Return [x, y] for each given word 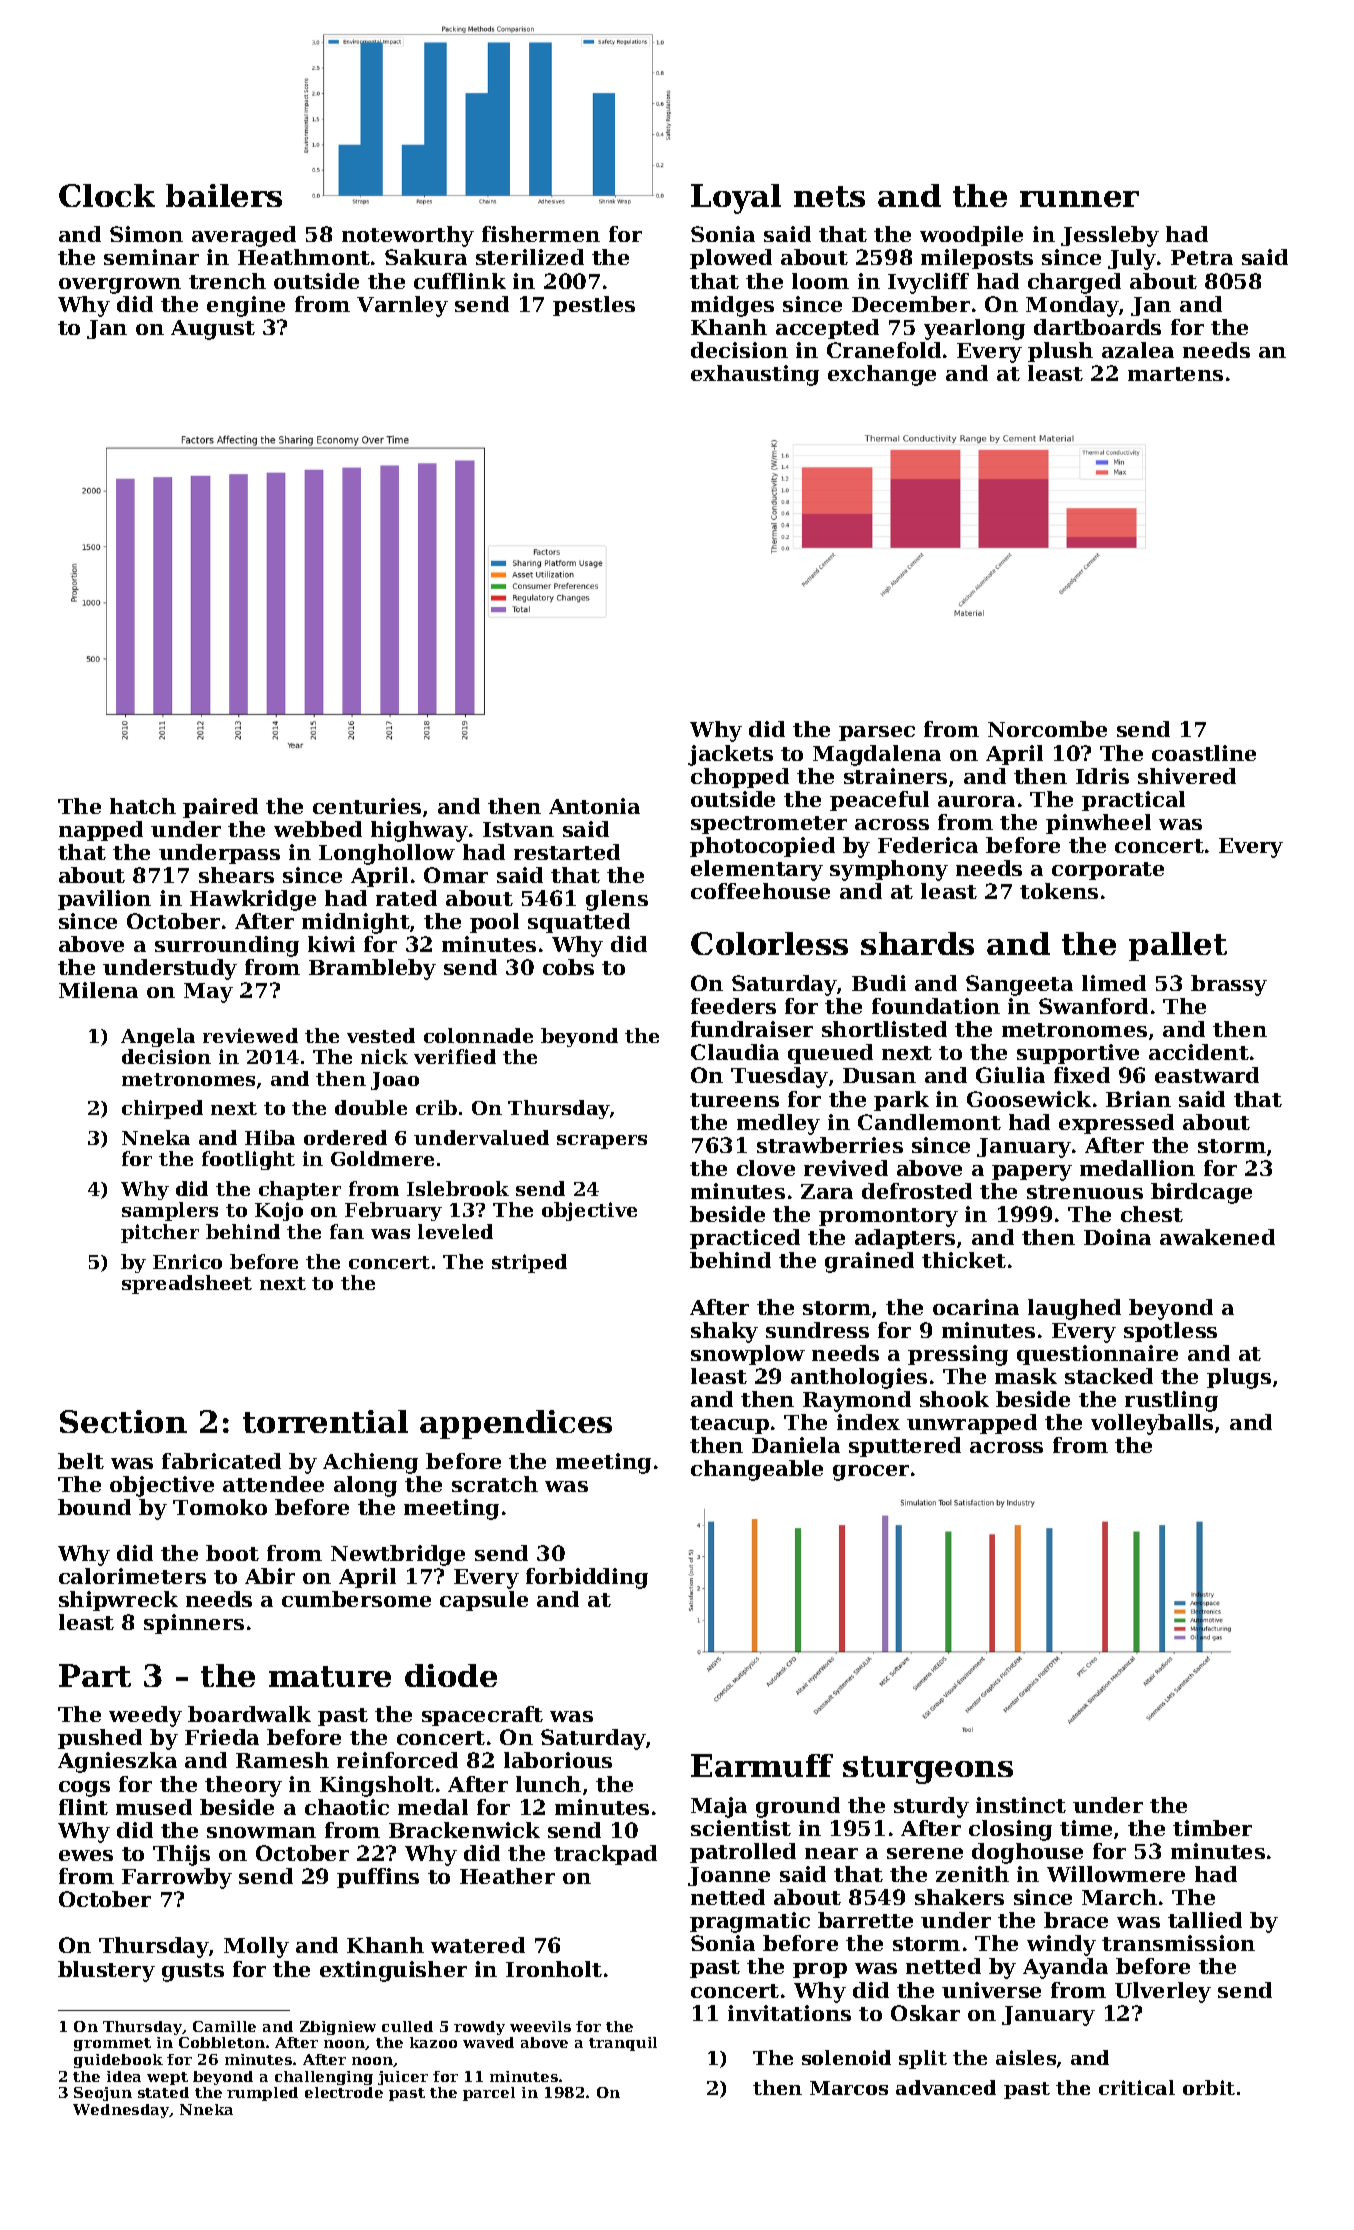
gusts [193, 1972]
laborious [558, 1760]
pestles [594, 306]
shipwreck [118, 1601]
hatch [143, 806]
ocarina [976, 1307]
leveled [455, 1231]
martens [1175, 374]
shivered [1187, 776]
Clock [107, 195]
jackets [730, 755]
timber [1212, 1828]
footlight [248, 1160]
